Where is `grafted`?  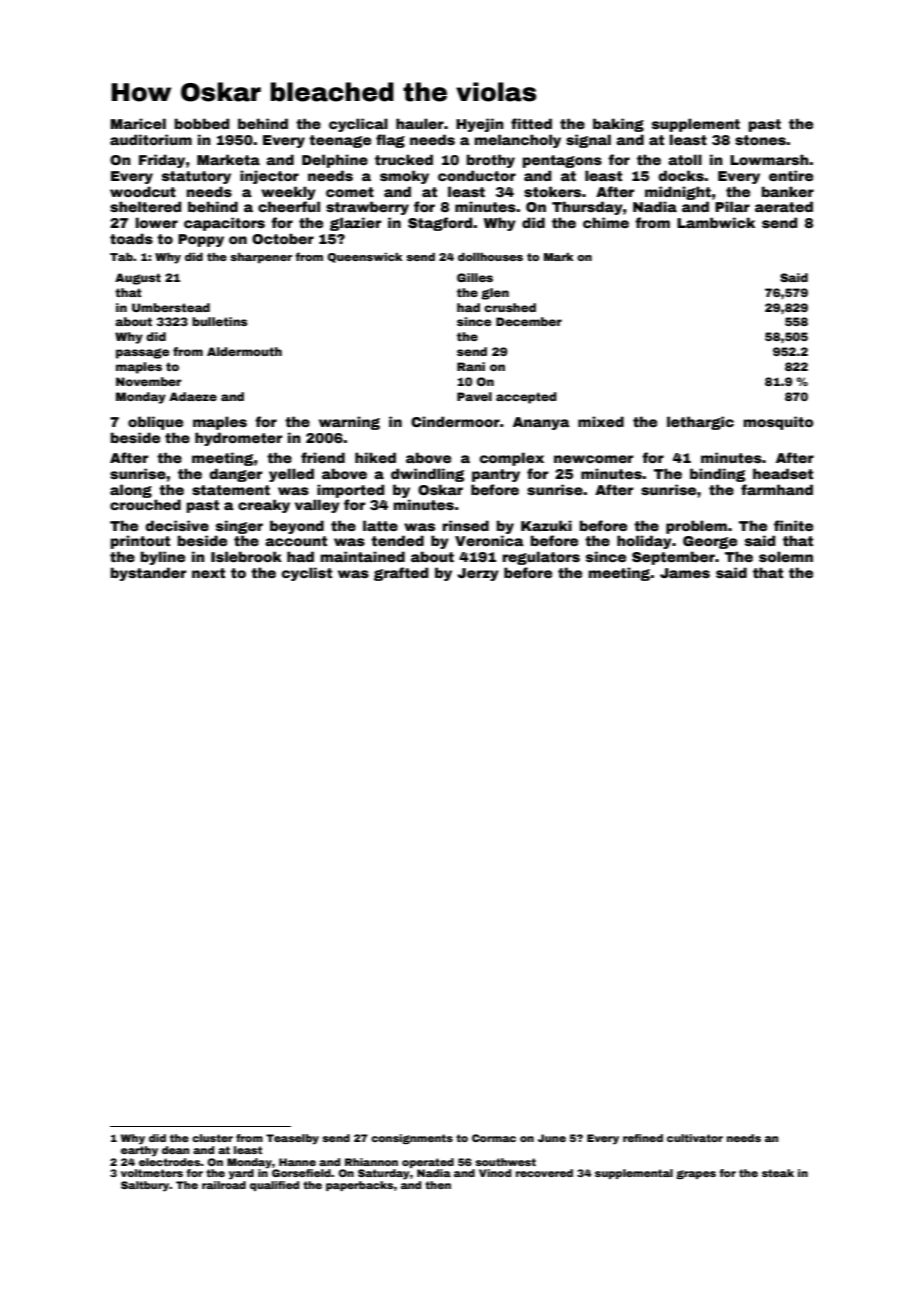 grafted is located at coordinates (401, 574).
